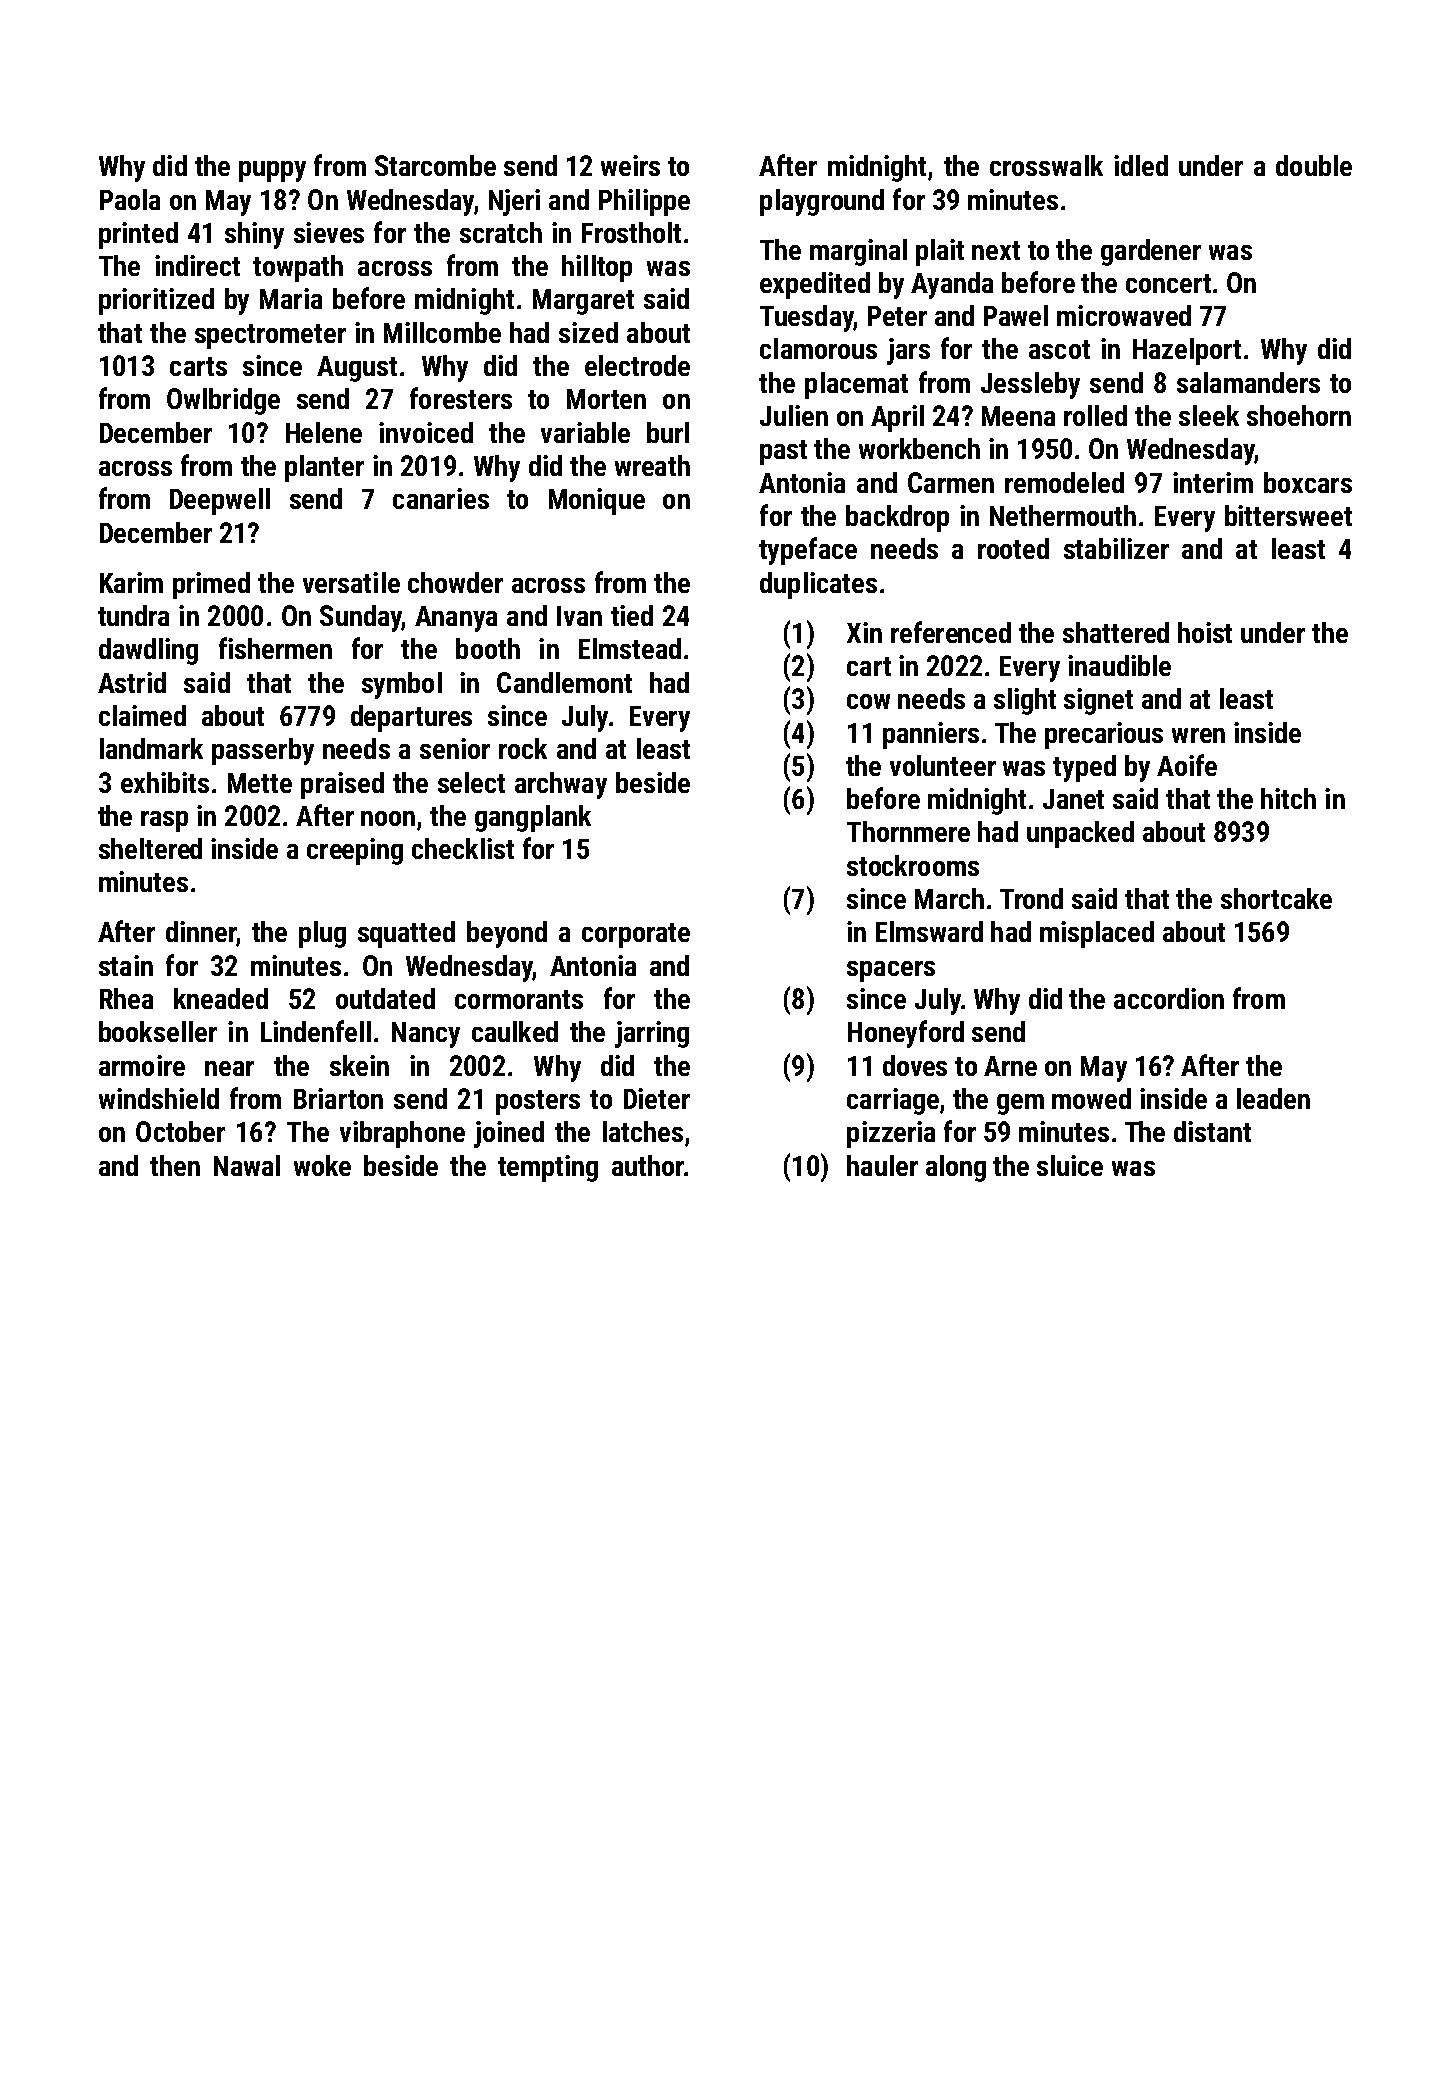  What do you see at coordinates (868, 701) in the page?
I see `cow` at bounding box center [868, 701].
